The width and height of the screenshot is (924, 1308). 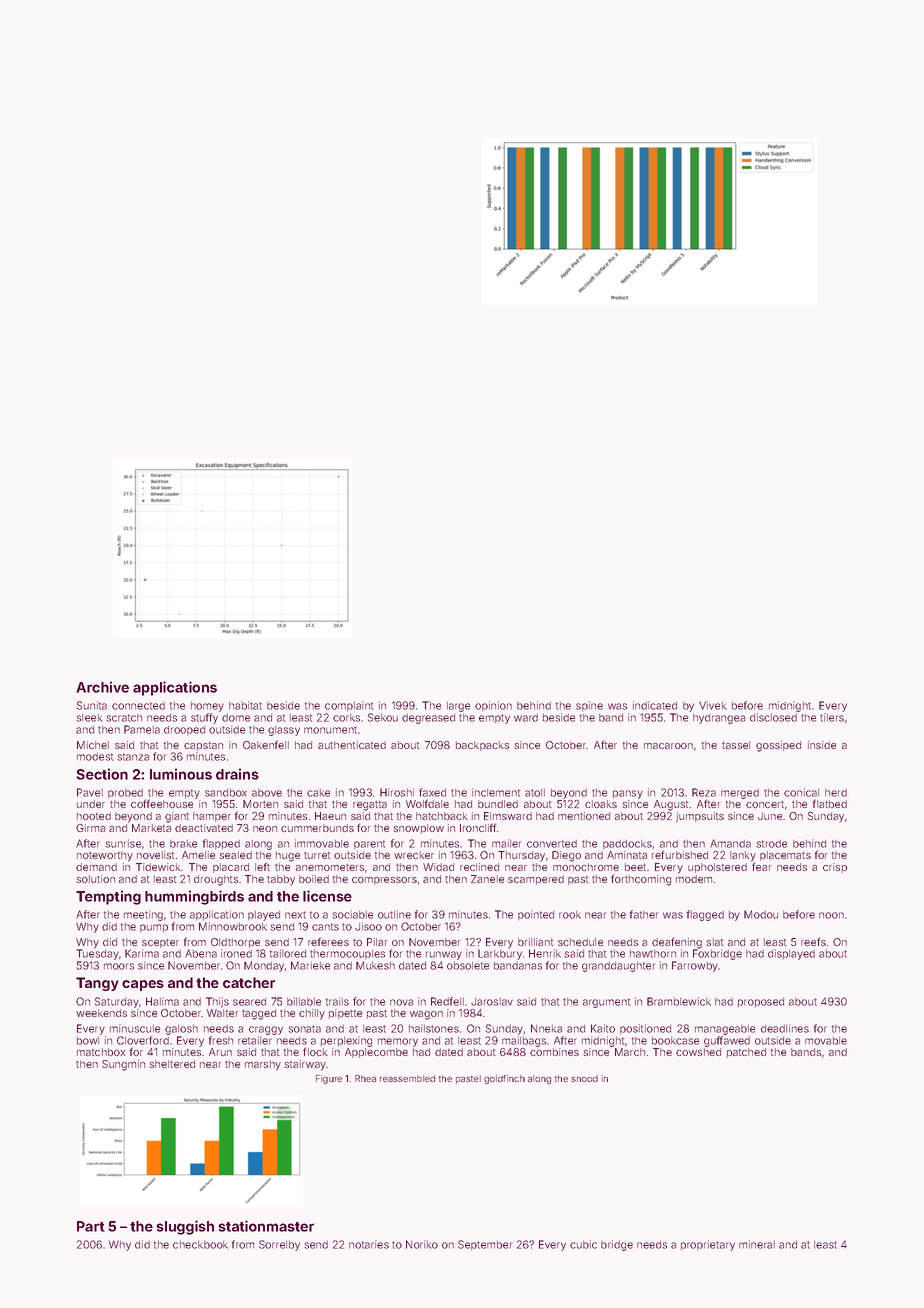 I want to click on manageable, so click(x=725, y=1030).
